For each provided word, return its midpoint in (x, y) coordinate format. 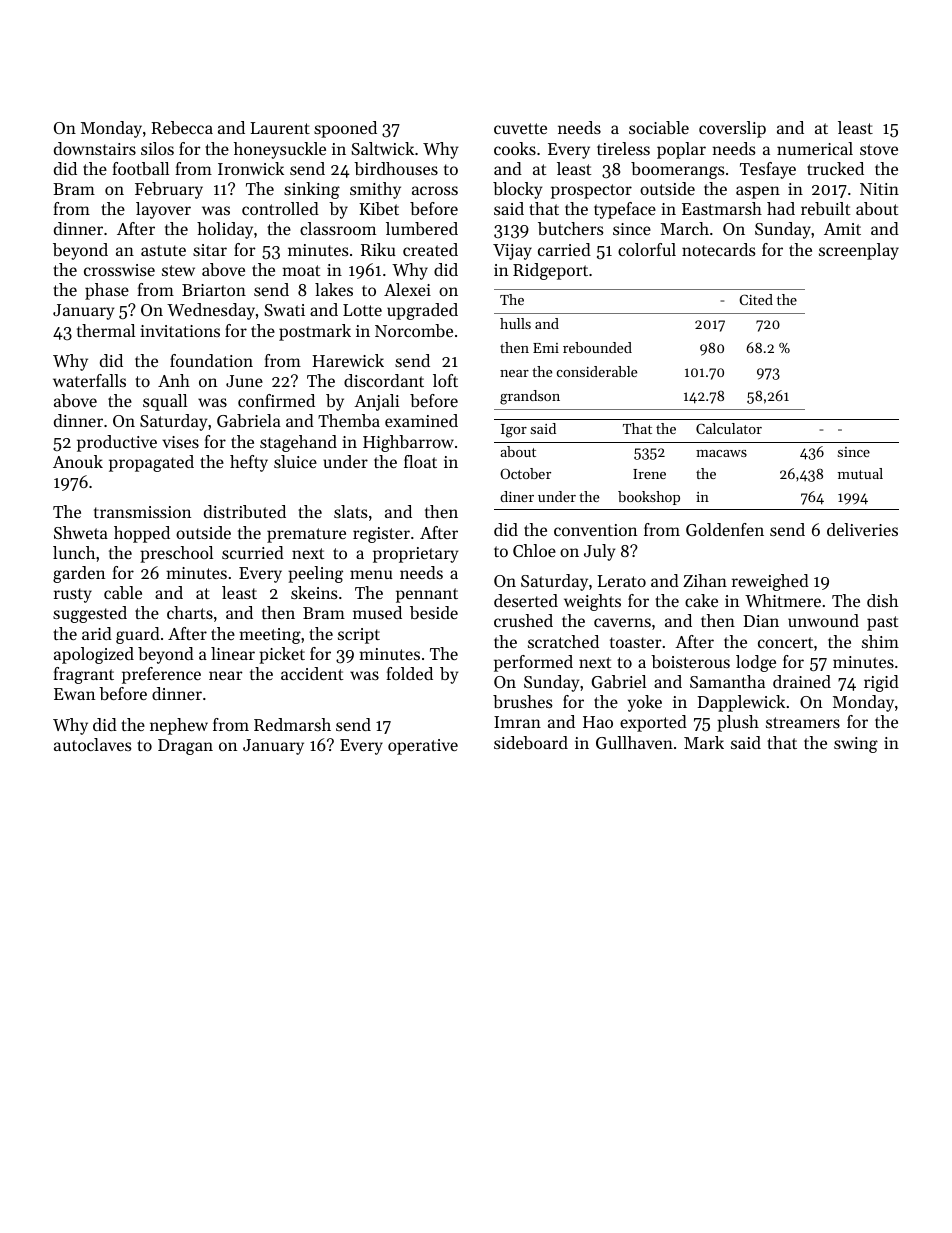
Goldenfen (725, 529)
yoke (645, 703)
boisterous (690, 661)
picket (282, 655)
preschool (176, 554)
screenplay (859, 251)
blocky (517, 190)
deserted (526, 600)
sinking (312, 190)
